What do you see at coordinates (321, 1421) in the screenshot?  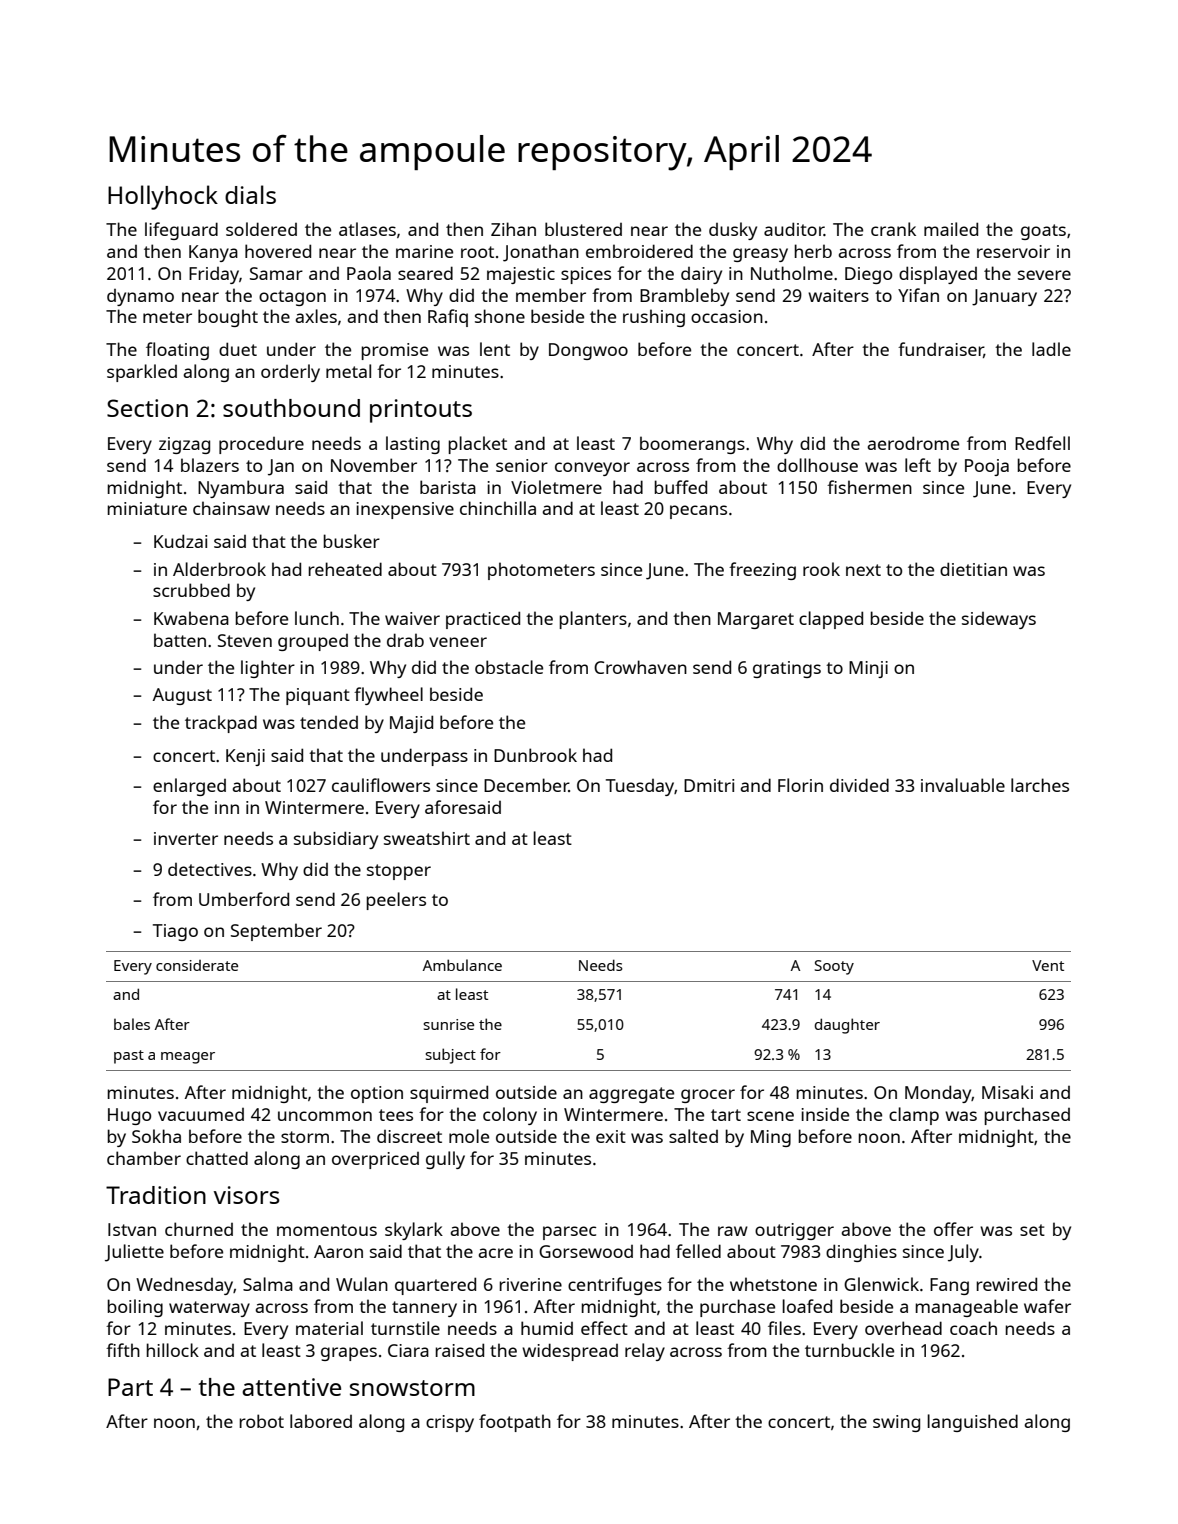 I see `labored` at bounding box center [321, 1421].
